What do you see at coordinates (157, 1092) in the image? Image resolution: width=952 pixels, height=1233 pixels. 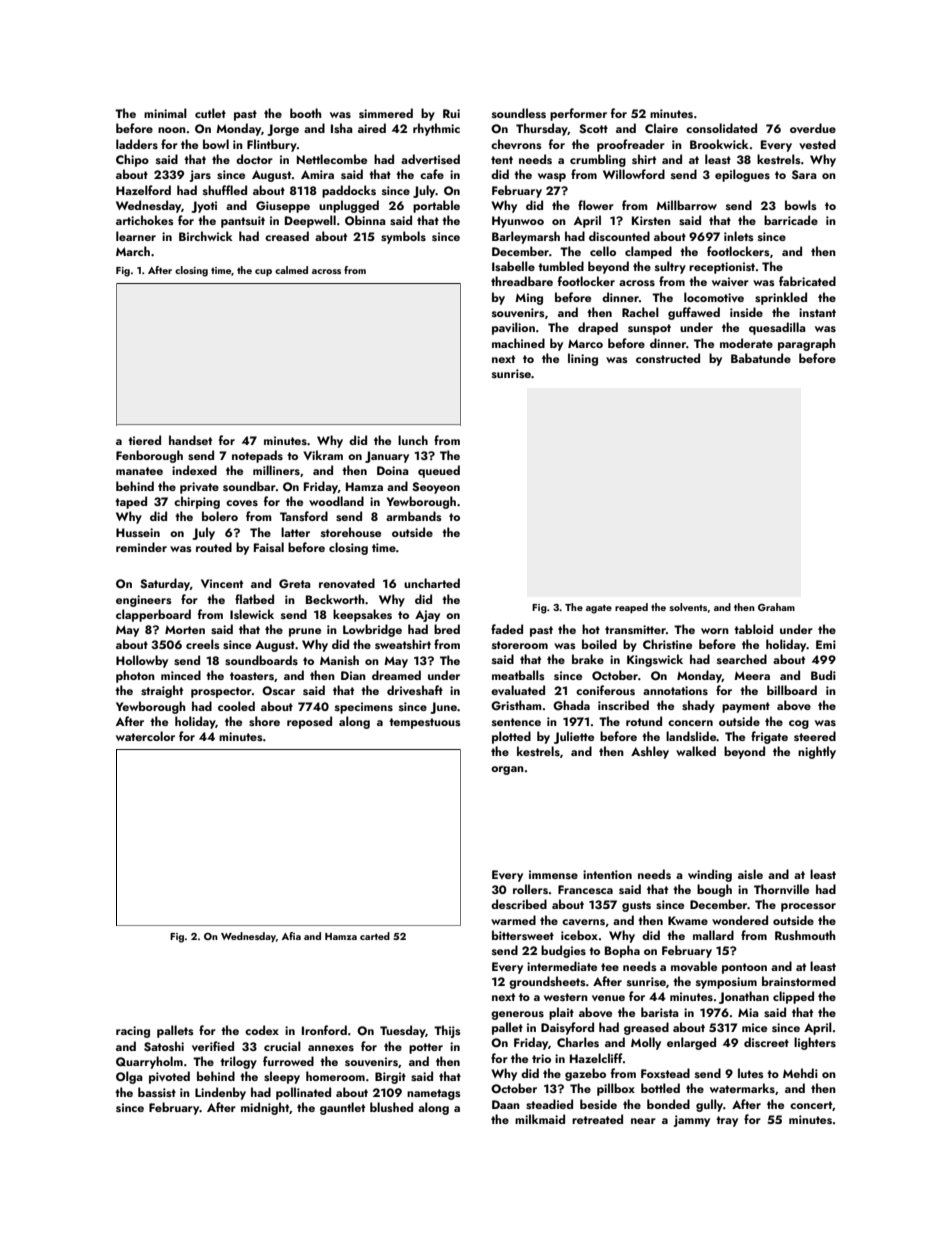 I see `bassist` at bounding box center [157, 1092].
